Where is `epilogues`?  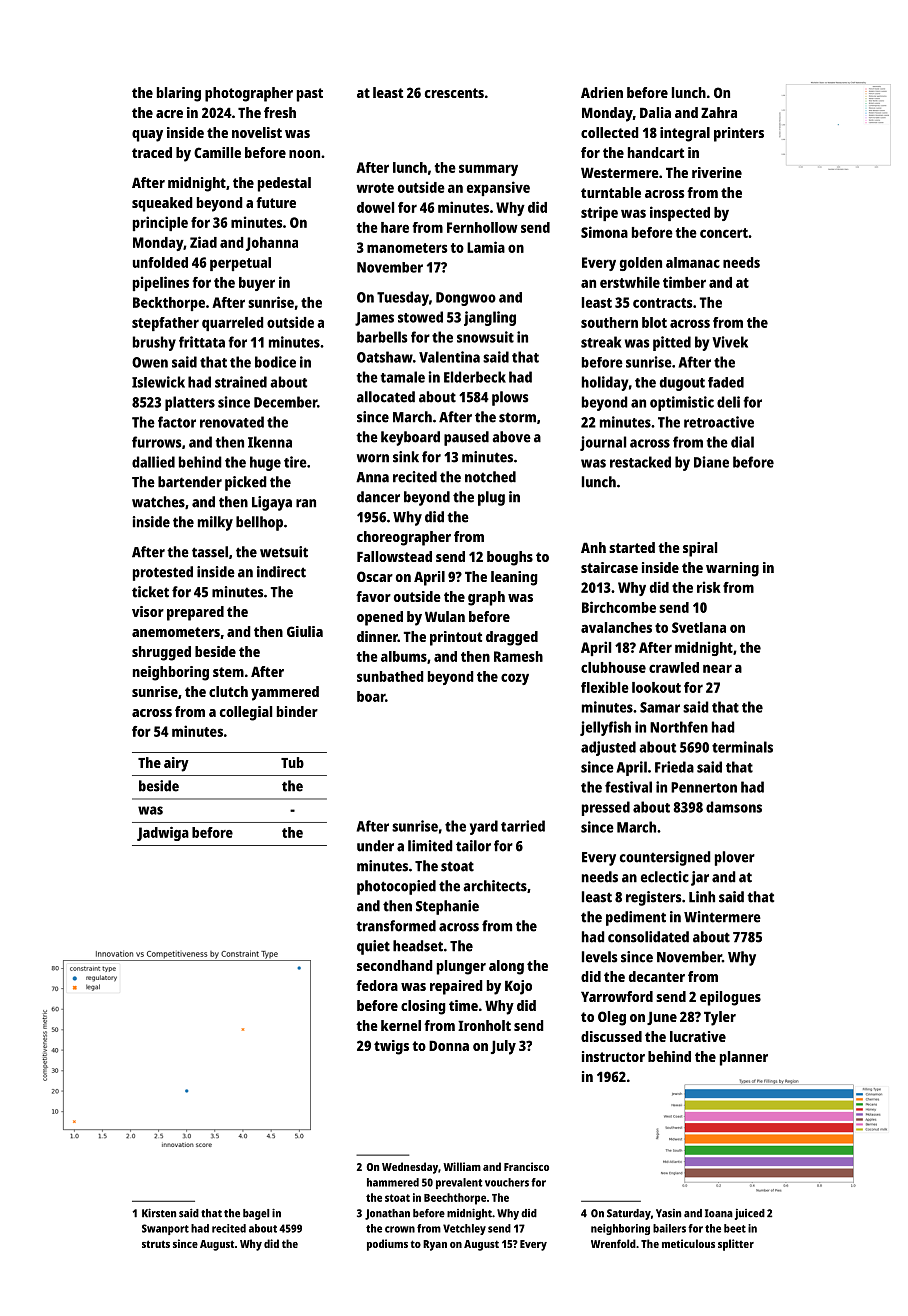
epilogues is located at coordinates (730, 998).
